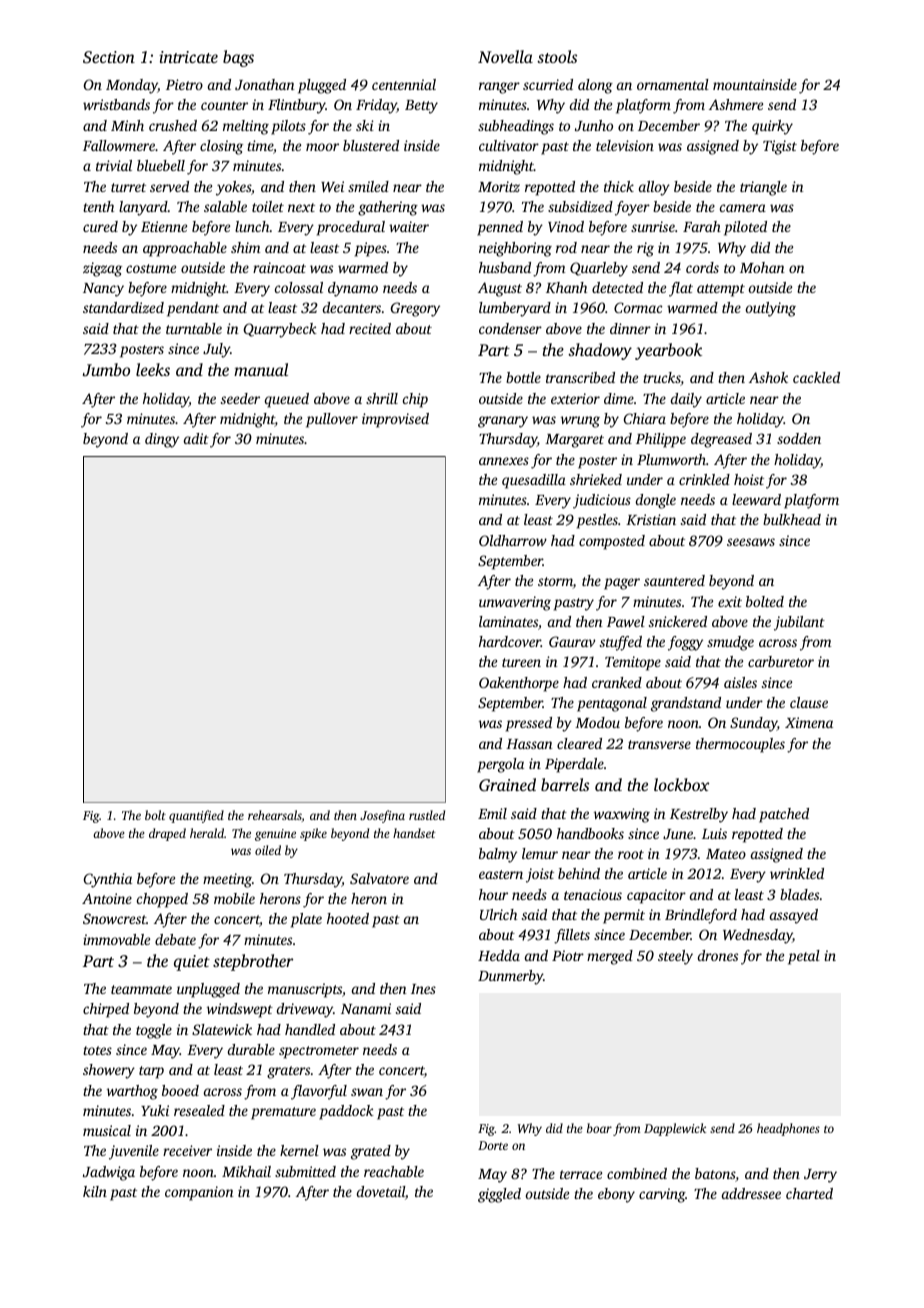 Image resolution: width=924 pixels, height=1308 pixels. I want to click on dongle, so click(656, 501).
